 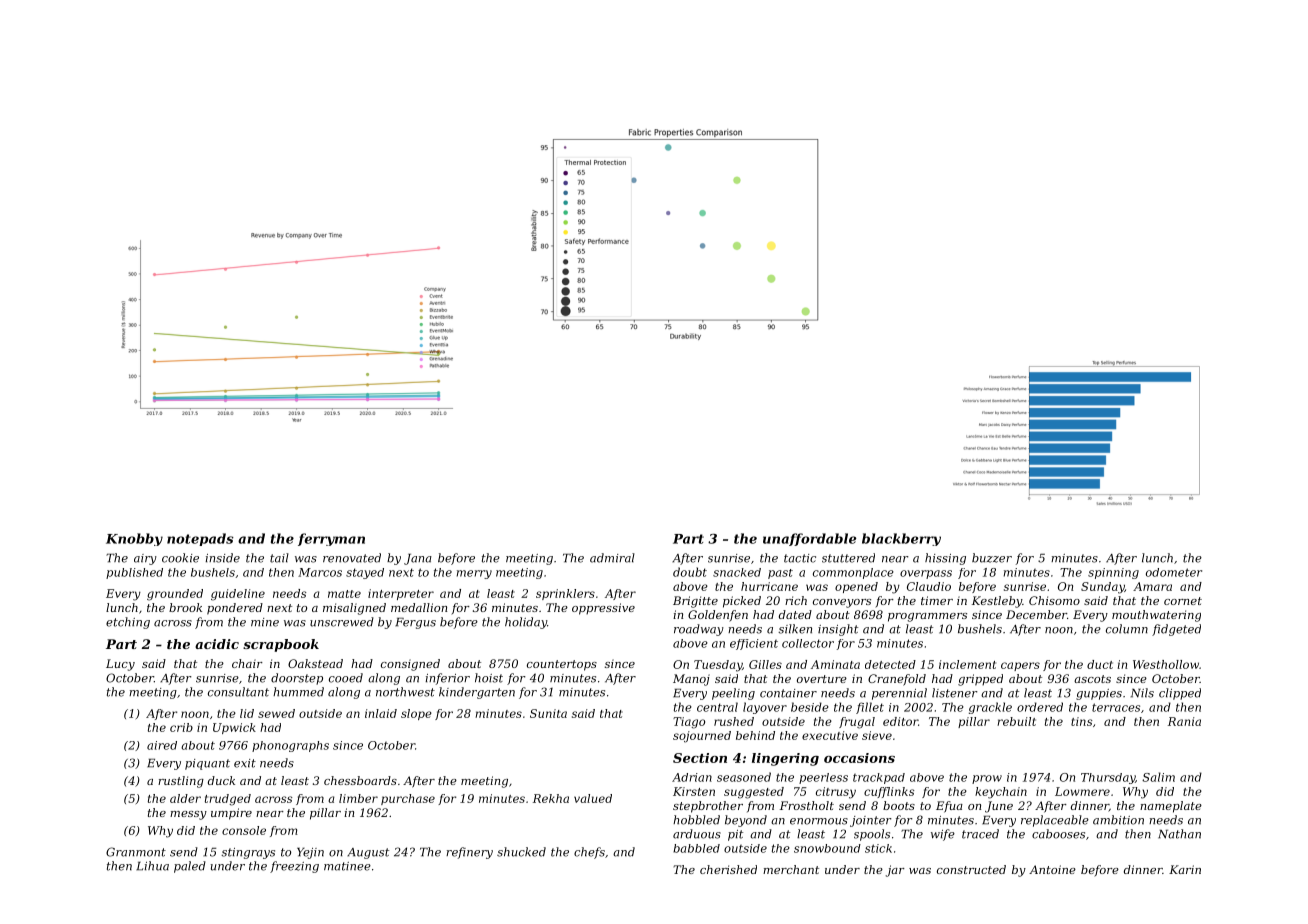 I want to click on blackberry, so click(x=901, y=539).
